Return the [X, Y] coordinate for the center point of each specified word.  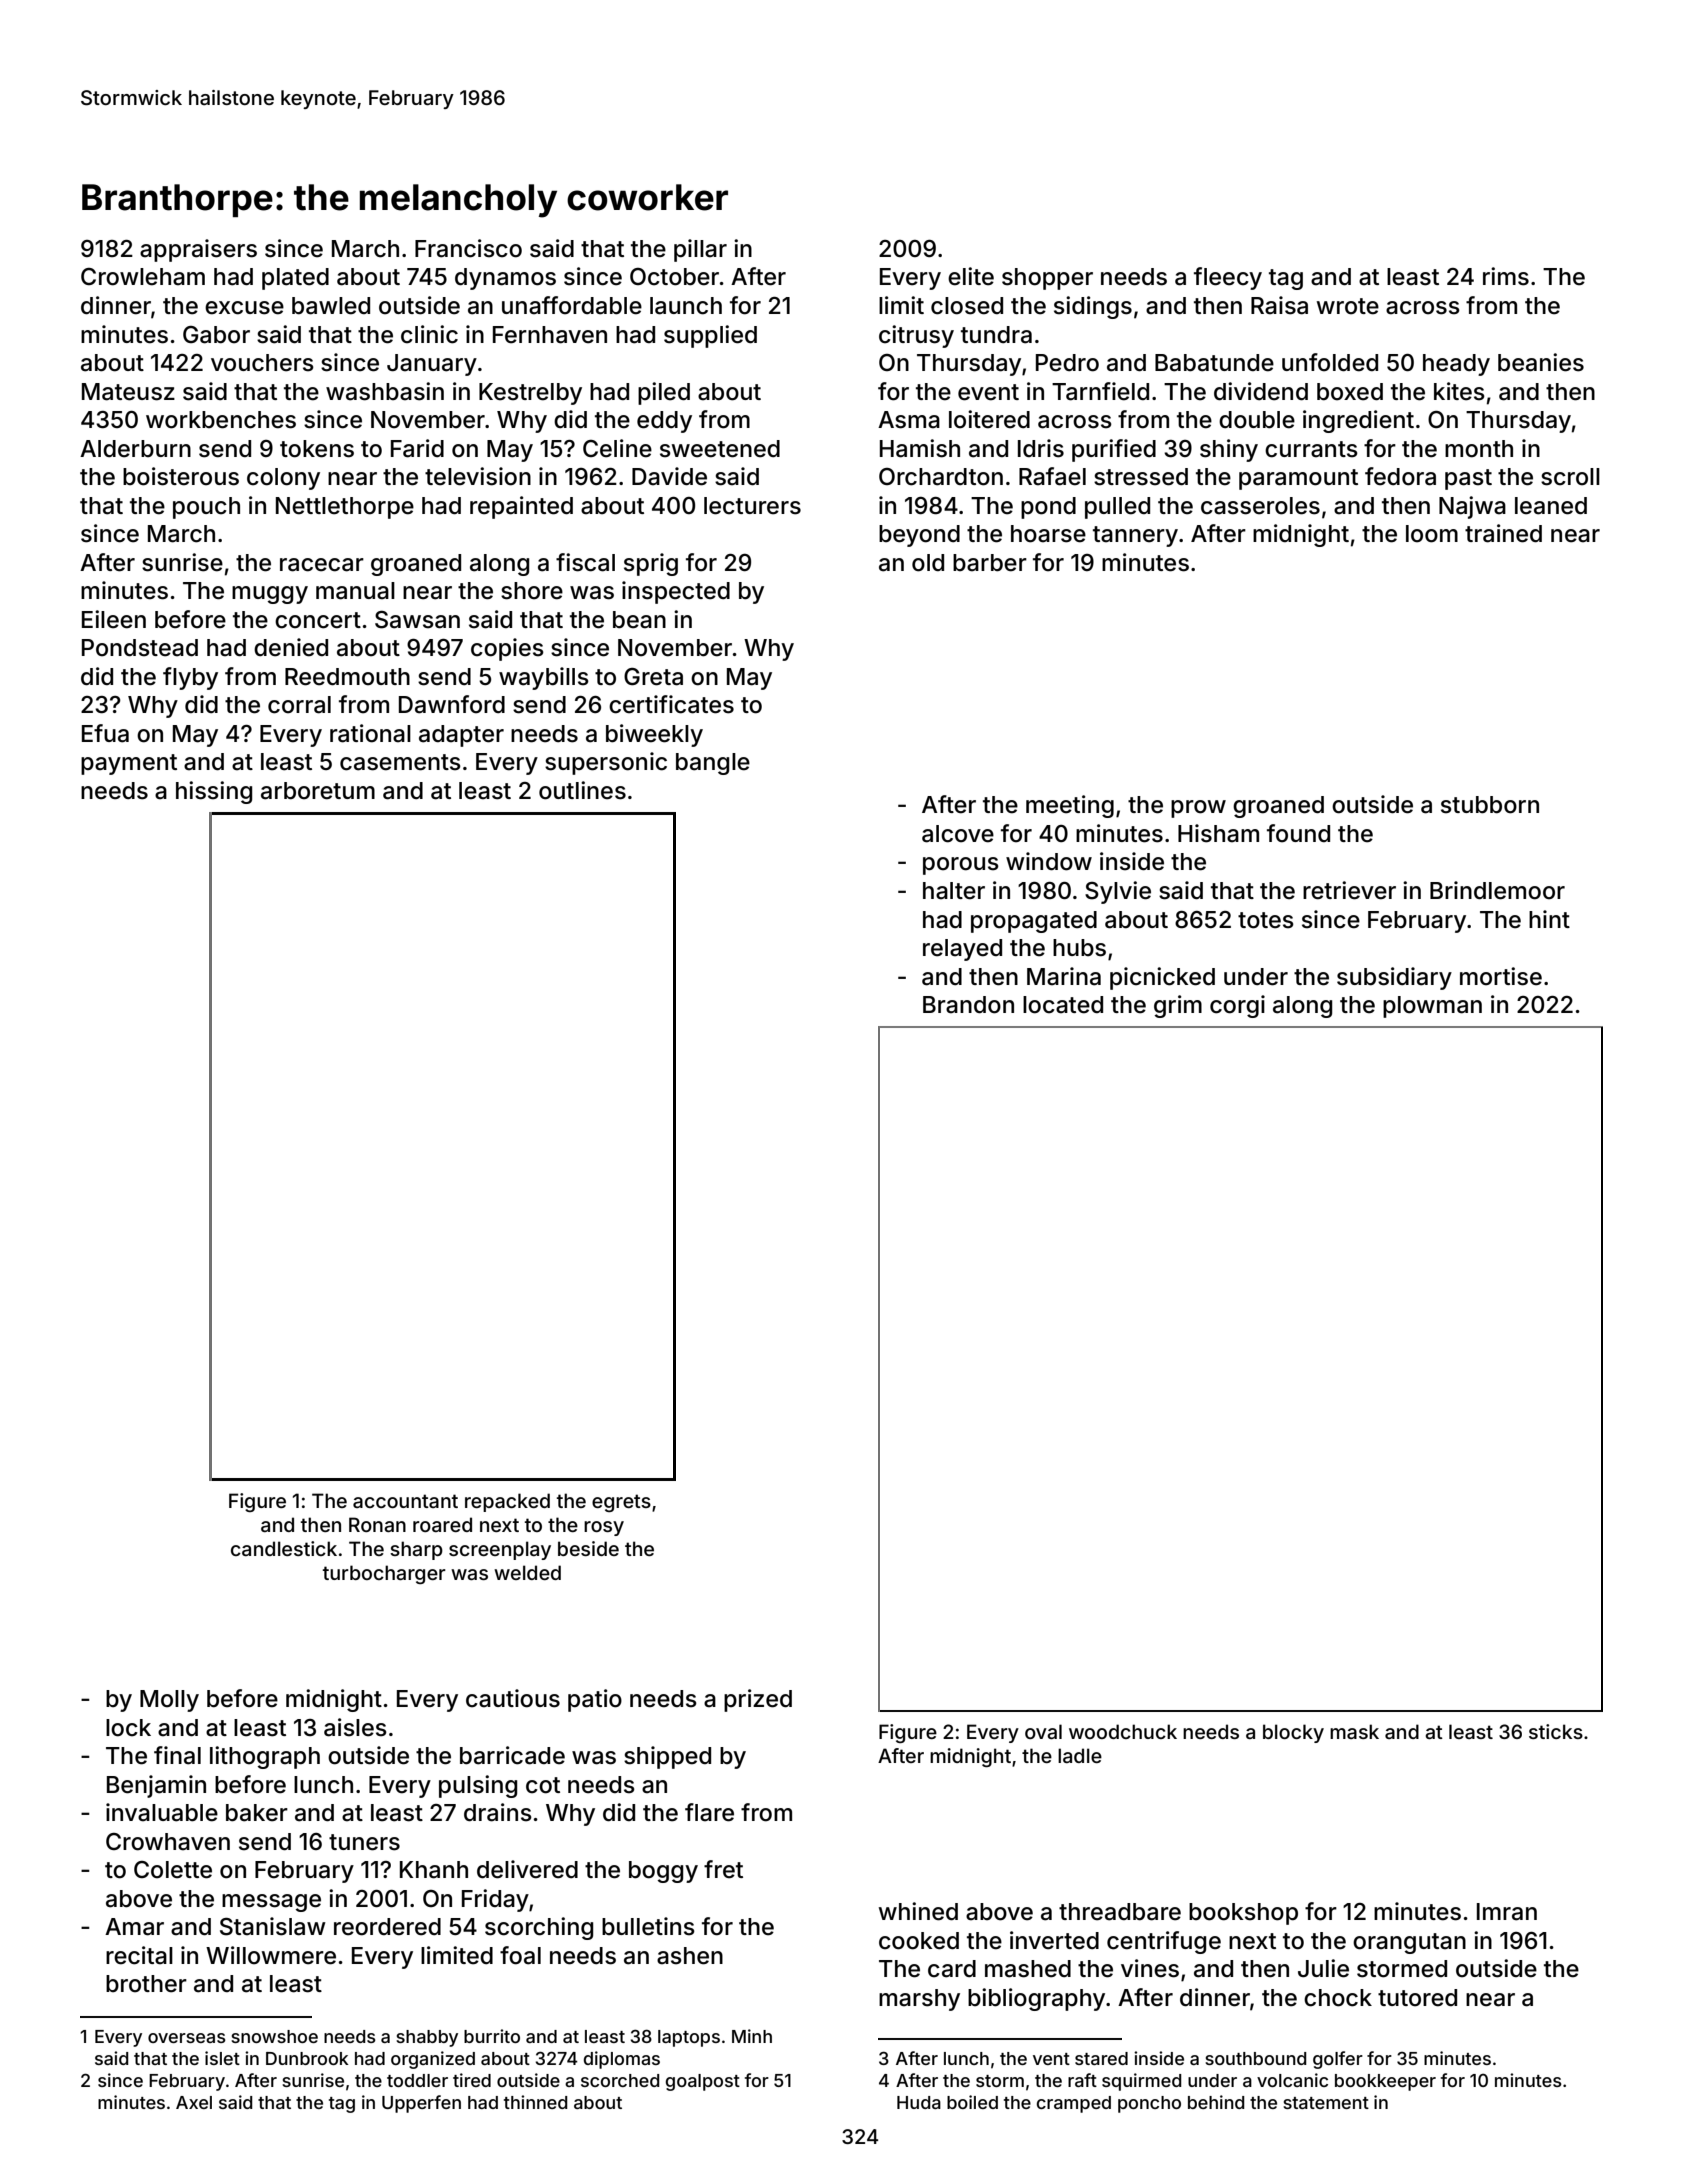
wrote [1348, 306]
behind [1216, 2102]
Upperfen [421, 2104]
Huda [919, 2102]
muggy [270, 595]
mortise [1501, 976]
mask [1354, 1731]
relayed [962, 950]
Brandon [968, 1005]
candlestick [284, 1548]
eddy [664, 422]
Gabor [216, 335]
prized [758, 1700]
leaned [1551, 506]
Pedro [1067, 363]
